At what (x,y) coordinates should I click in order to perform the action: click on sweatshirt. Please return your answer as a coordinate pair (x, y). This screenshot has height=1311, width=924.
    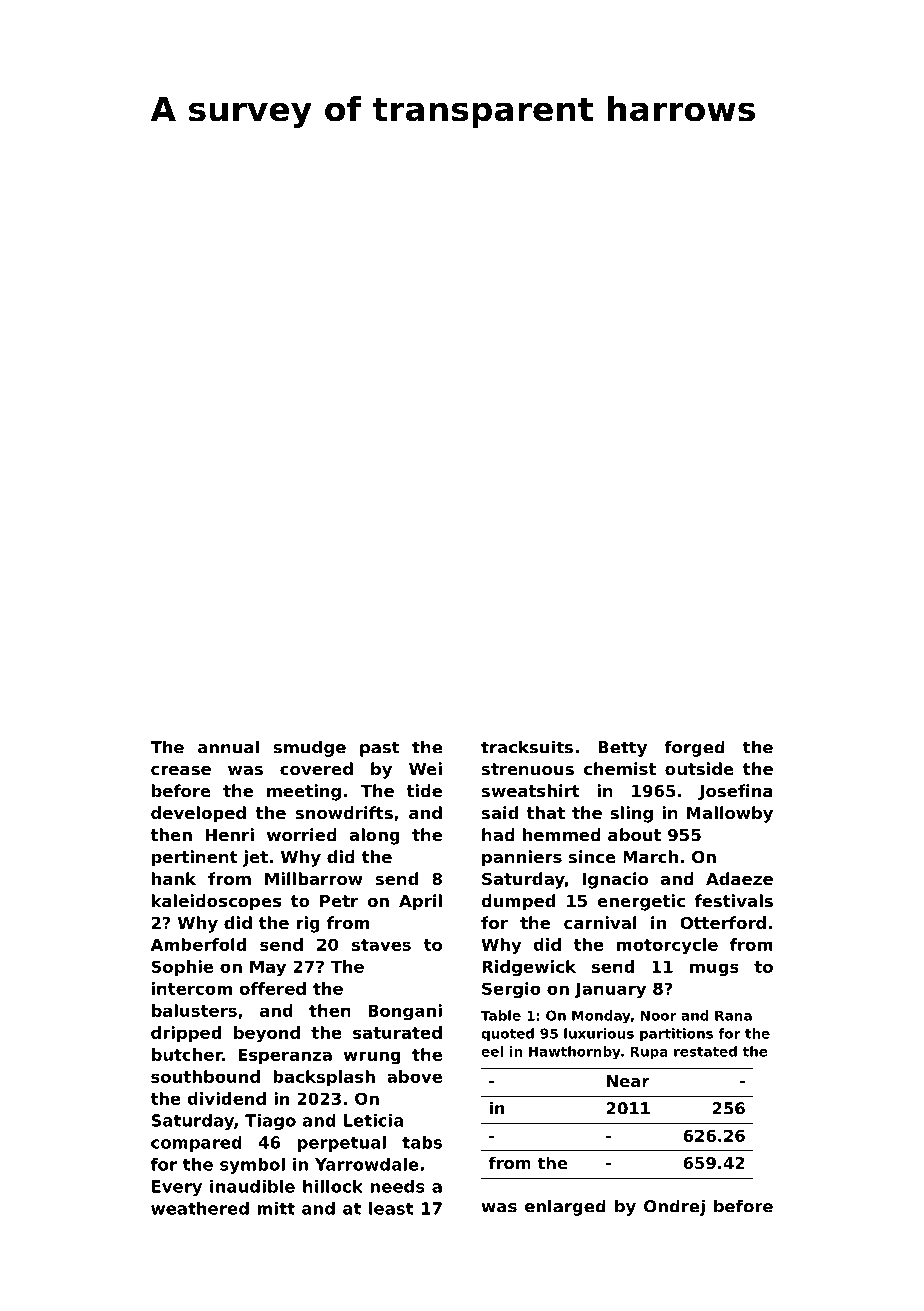
    Looking at the image, I should click on (531, 790).
